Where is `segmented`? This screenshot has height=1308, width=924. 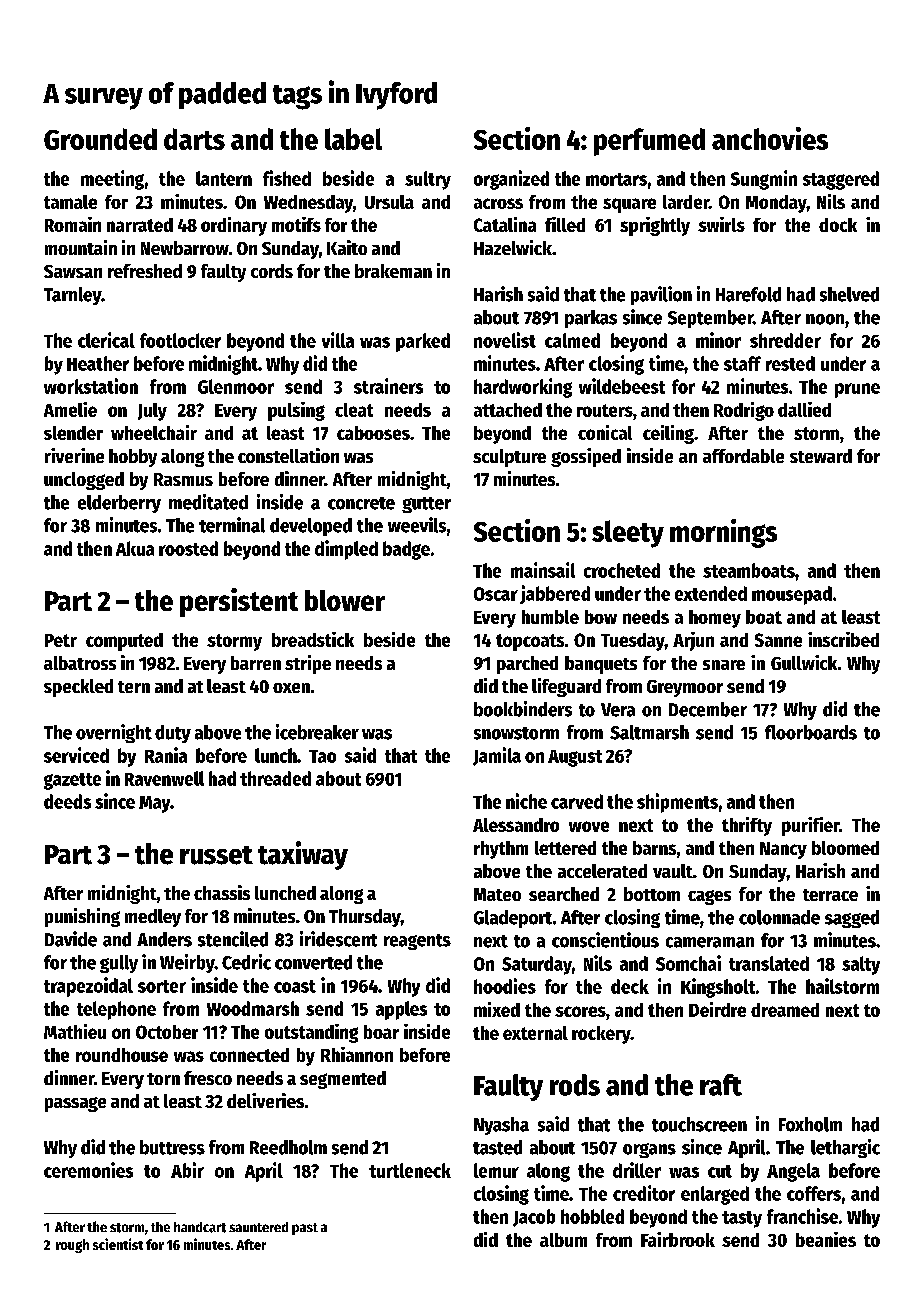
segmented is located at coordinates (343, 1080).
